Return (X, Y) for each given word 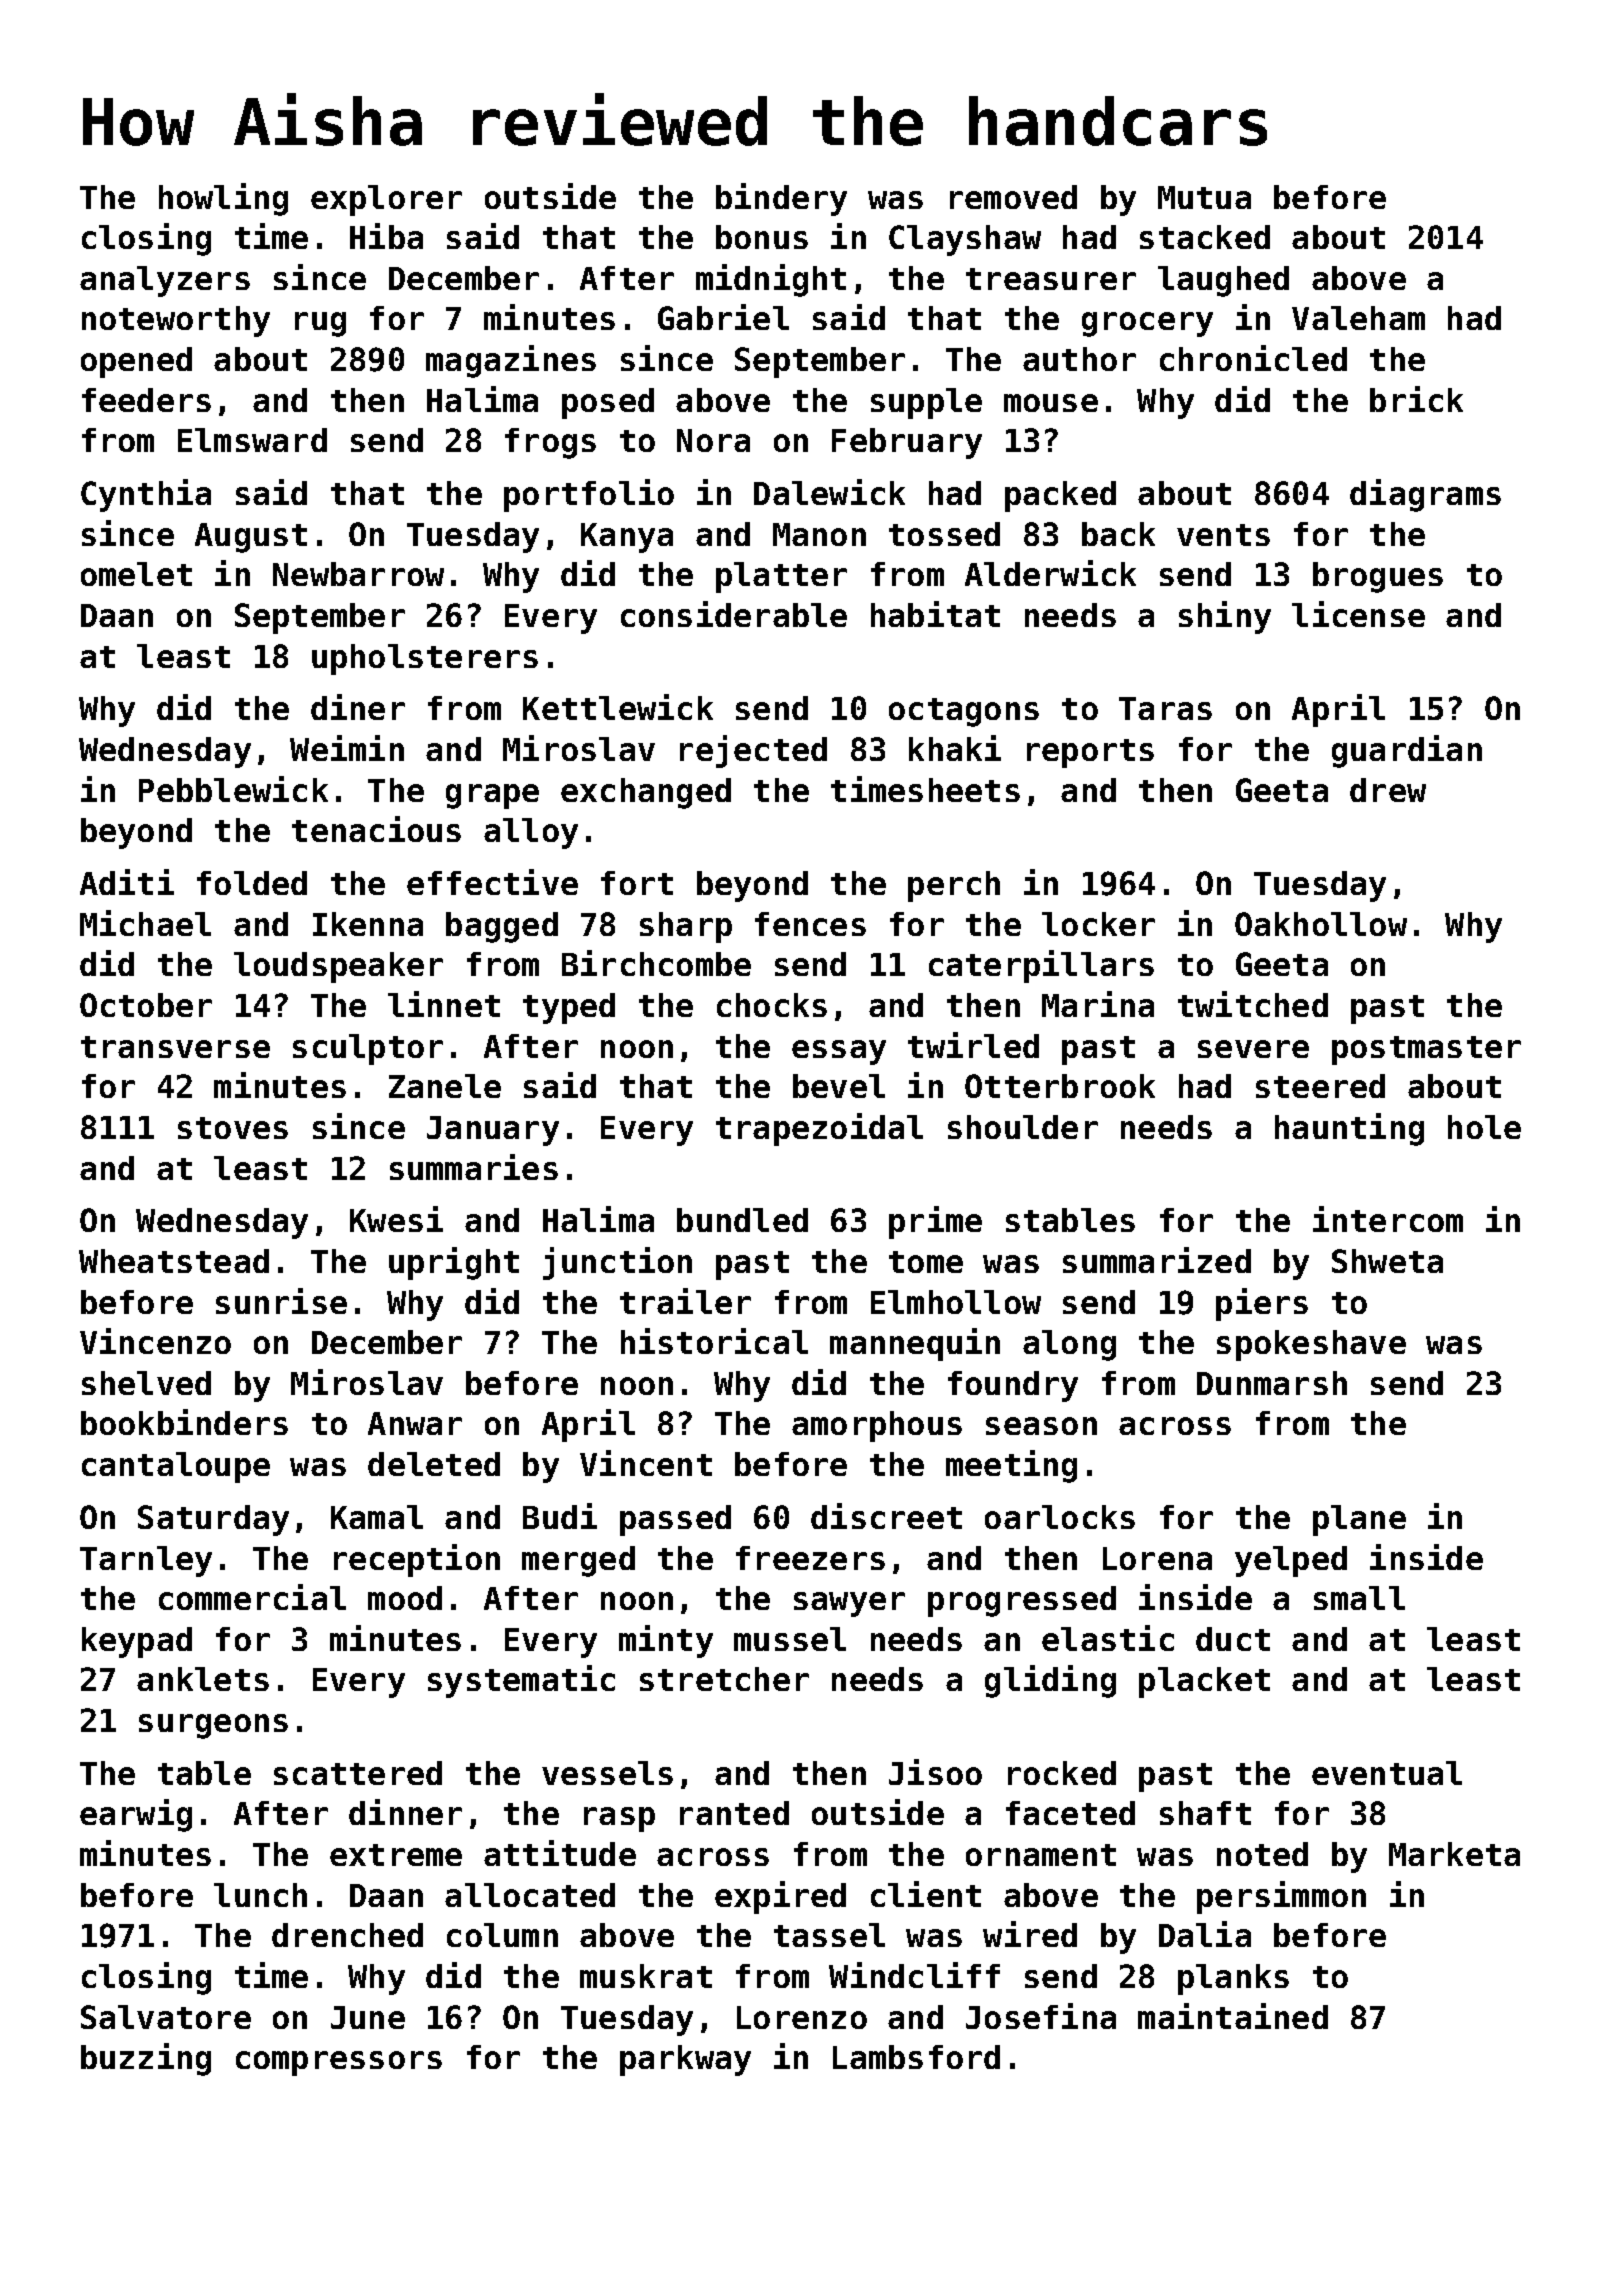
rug (320, 324)
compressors (339, 2063)
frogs (550, 443)
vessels (607, 1773)
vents (1223, 535)
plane (1359, 1520)
